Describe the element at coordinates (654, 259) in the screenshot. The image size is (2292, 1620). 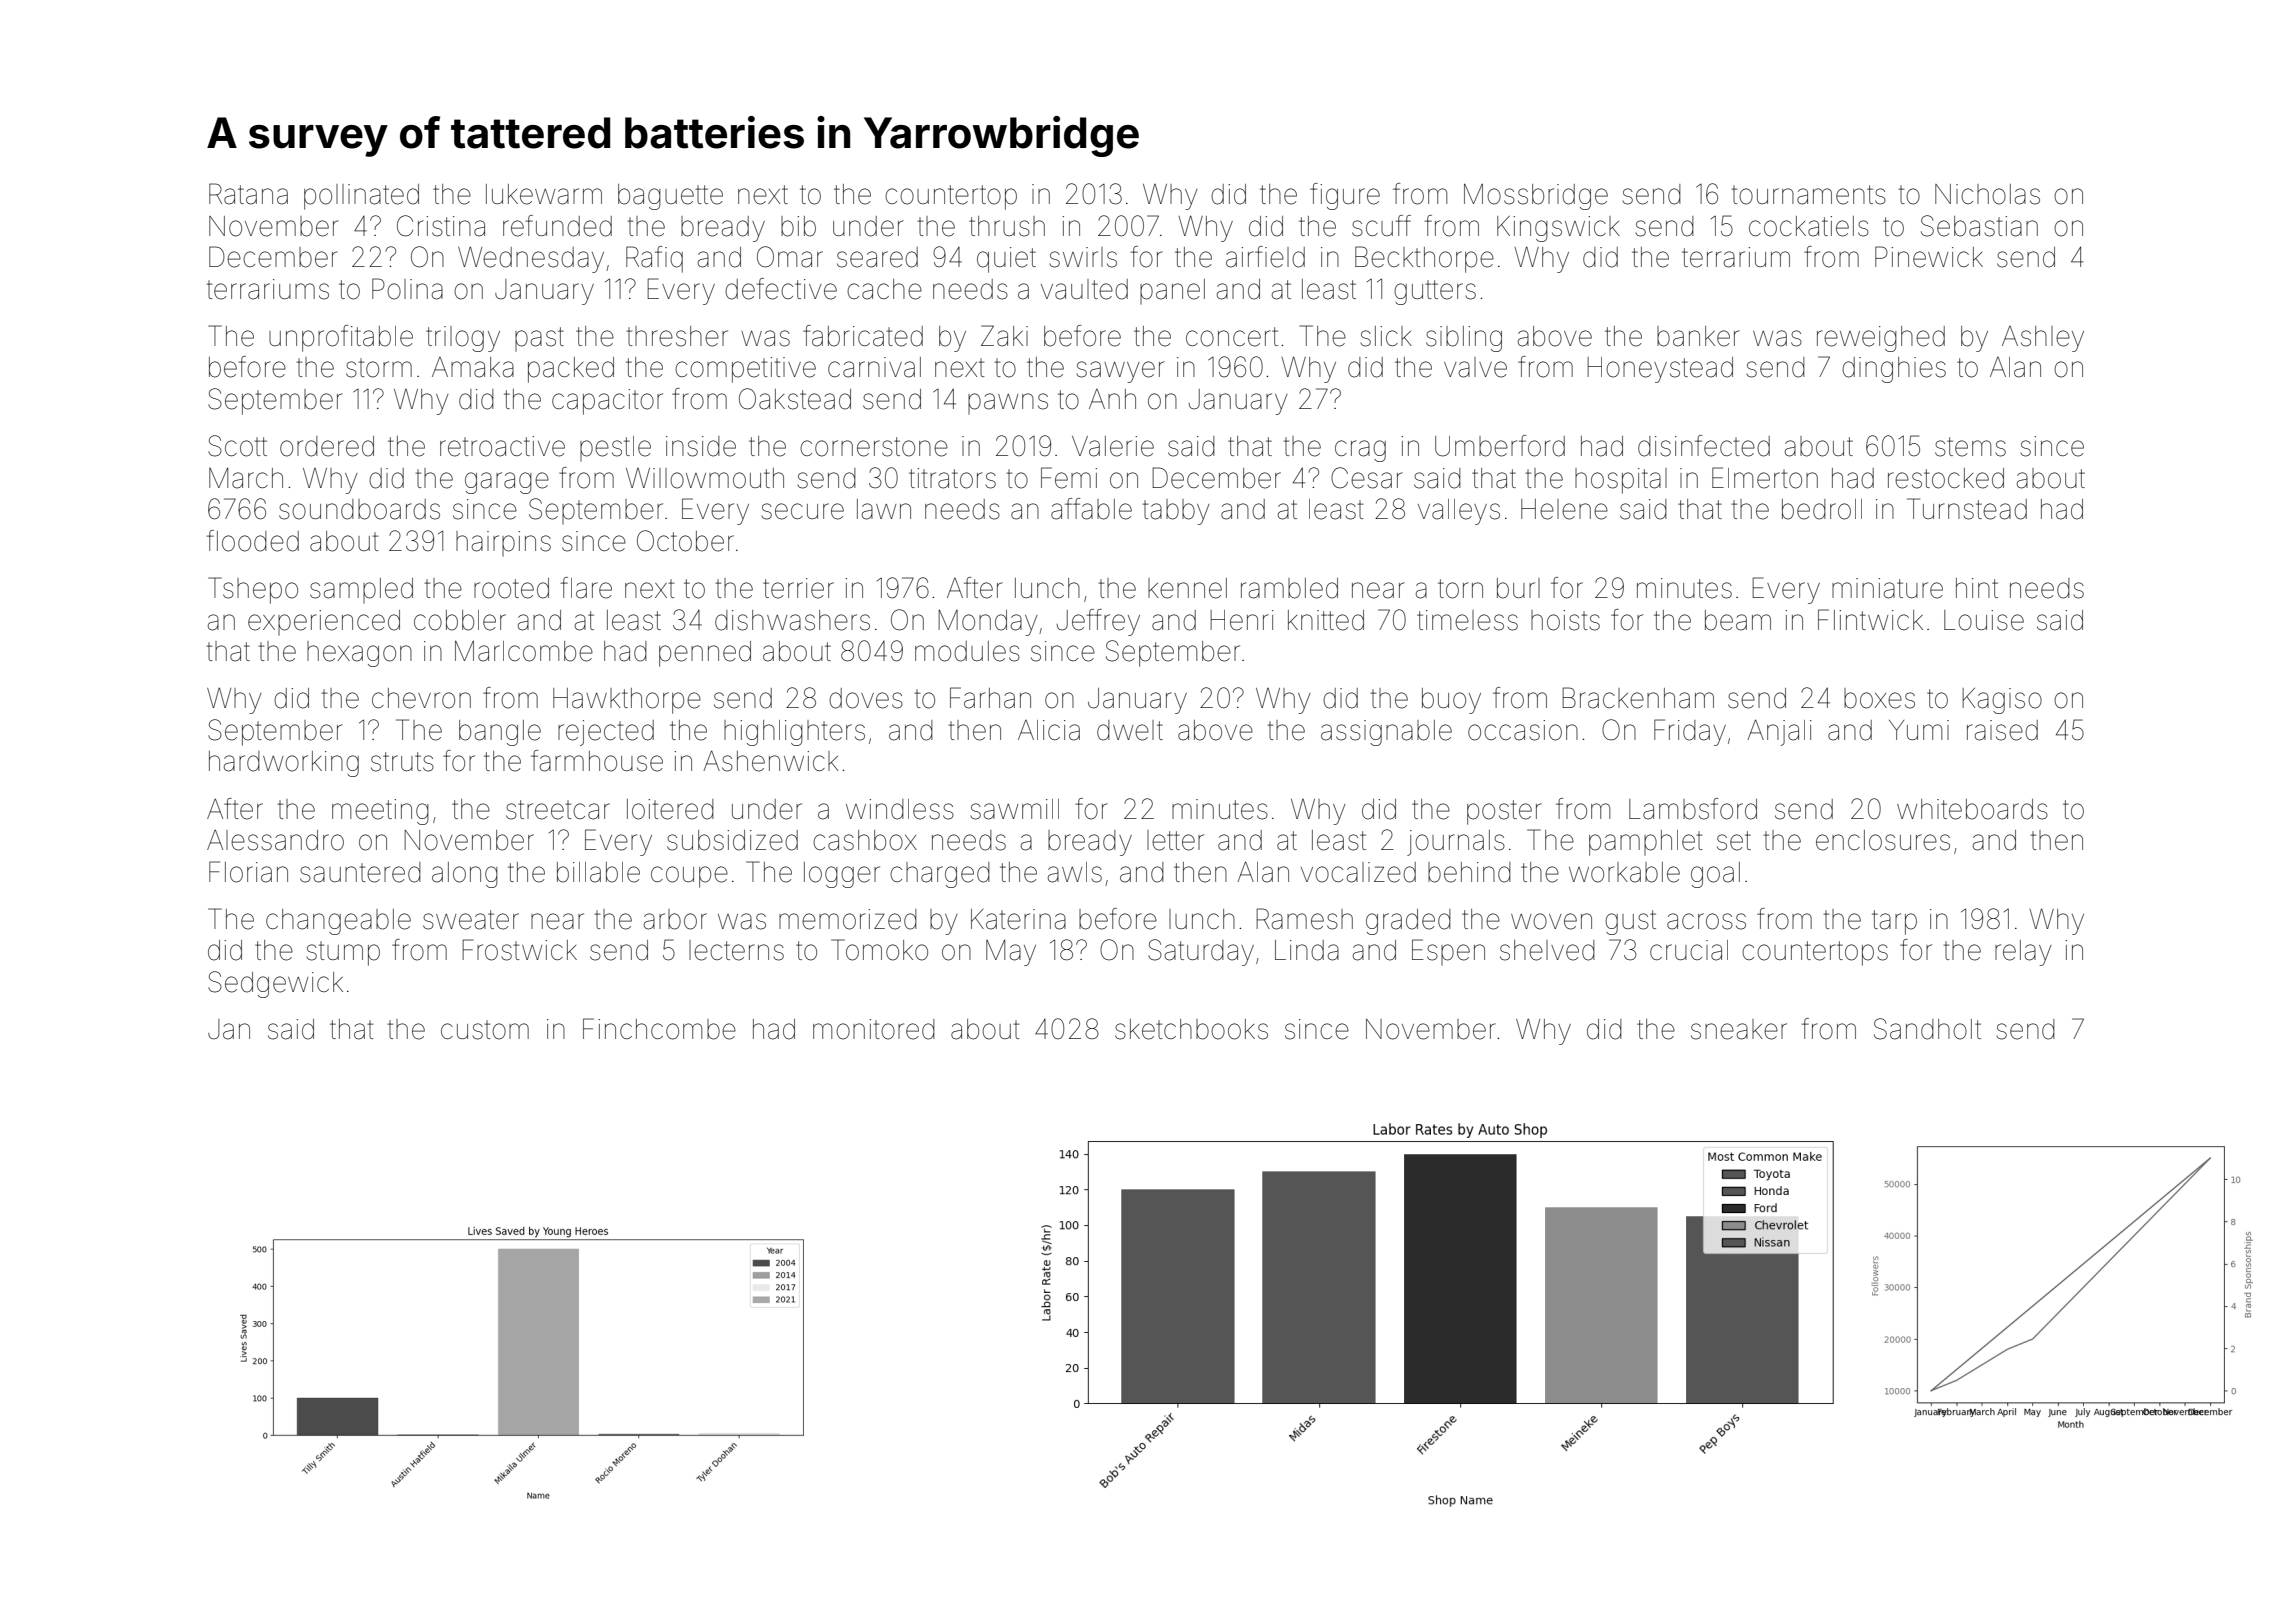
I see `Rafiq` at that location.
